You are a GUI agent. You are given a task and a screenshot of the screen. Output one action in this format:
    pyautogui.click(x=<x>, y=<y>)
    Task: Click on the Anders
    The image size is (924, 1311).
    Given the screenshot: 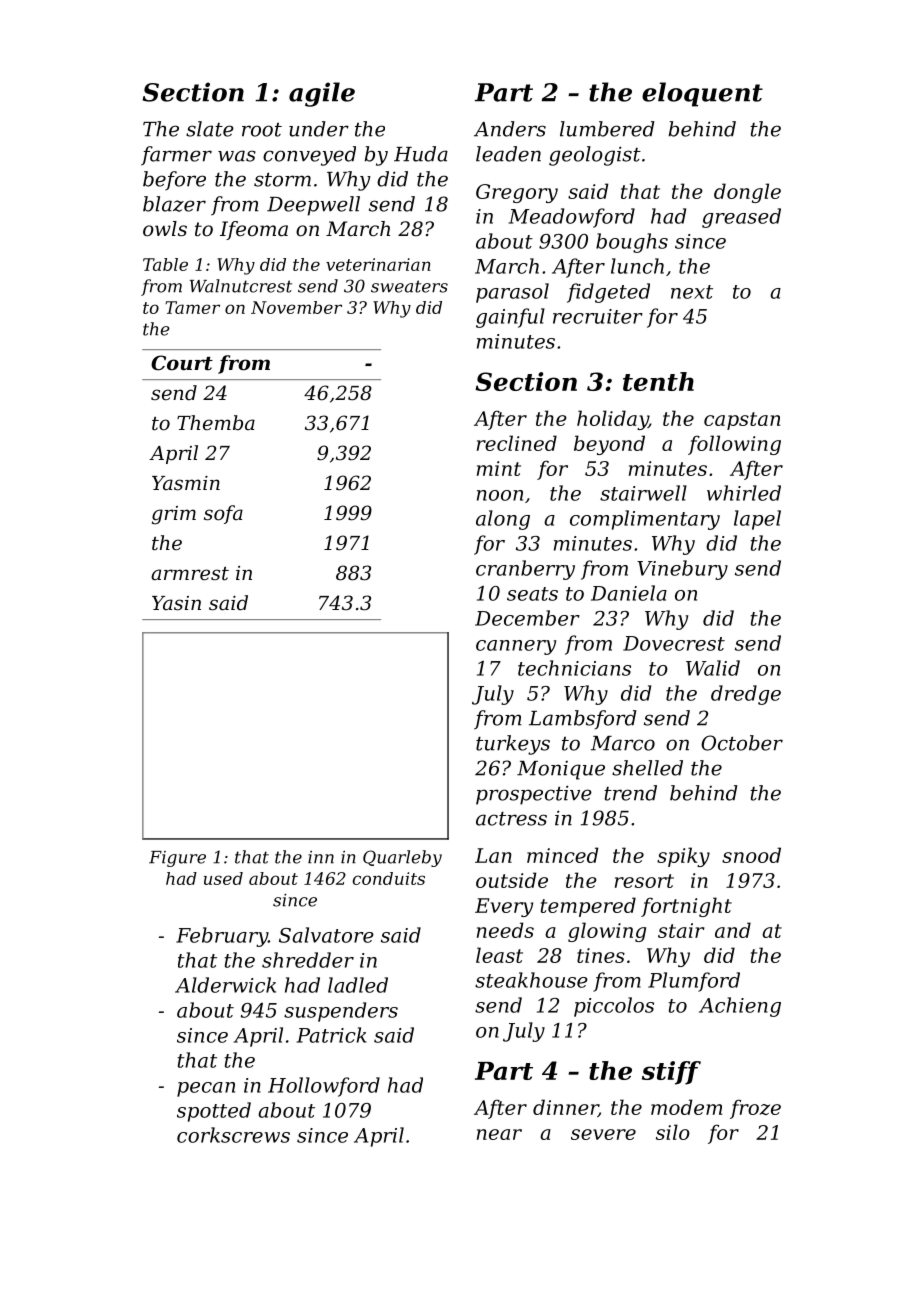 What is the action you would take?
    pyautogui.click(x=510, y=129)
